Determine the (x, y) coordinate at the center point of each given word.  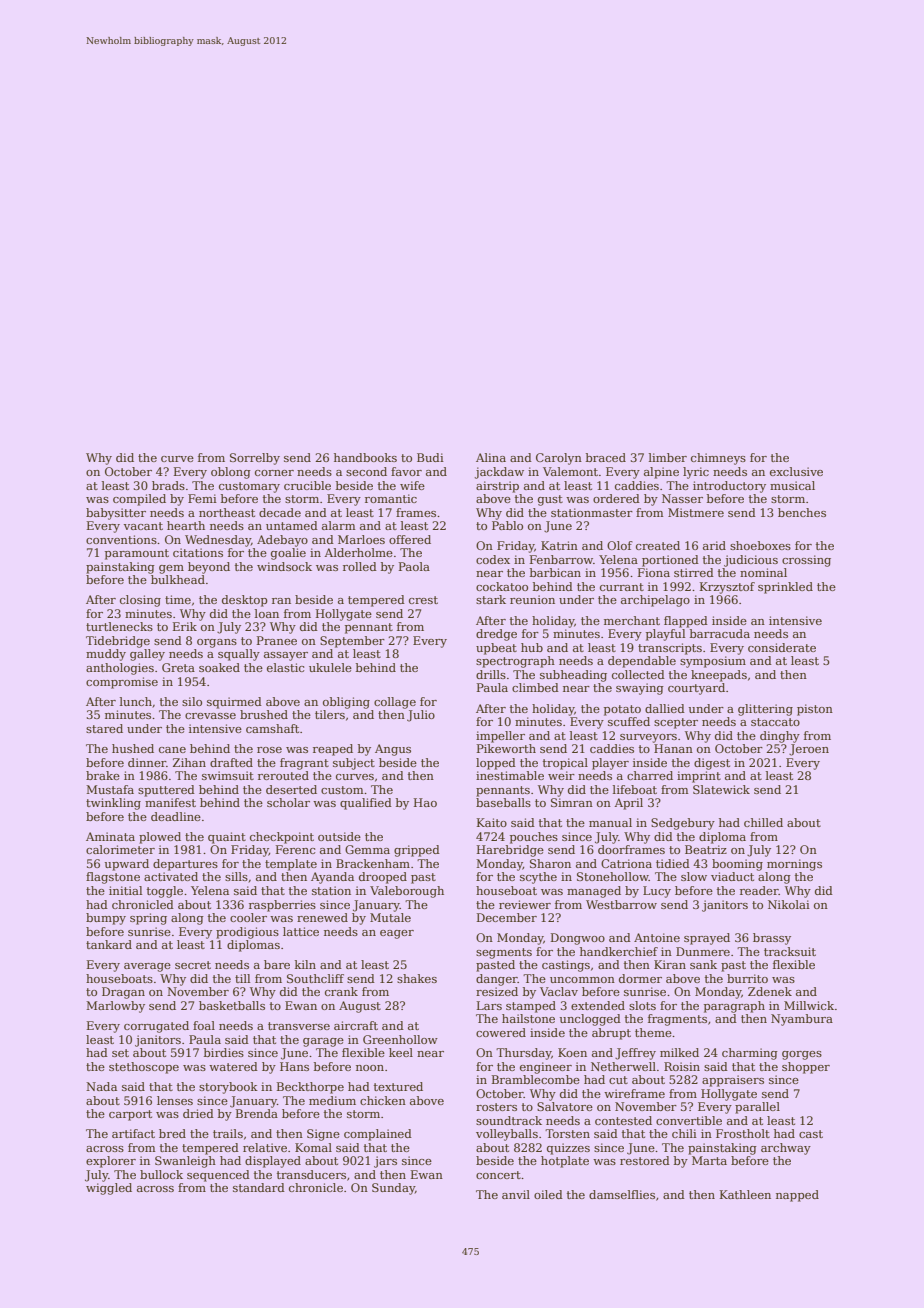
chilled (763, 822)
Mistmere (696, 512)
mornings (794, 865)
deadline (176, 816)
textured (398, 1086)
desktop (245, 601)
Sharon (550, 863)
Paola (414, 566)
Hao (425, 802)
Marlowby (115, 1007)
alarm (338, 525)
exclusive (796, 471)
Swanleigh (185, 1162)
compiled (139, 500)
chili (684, 1133)
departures (185, 865)
